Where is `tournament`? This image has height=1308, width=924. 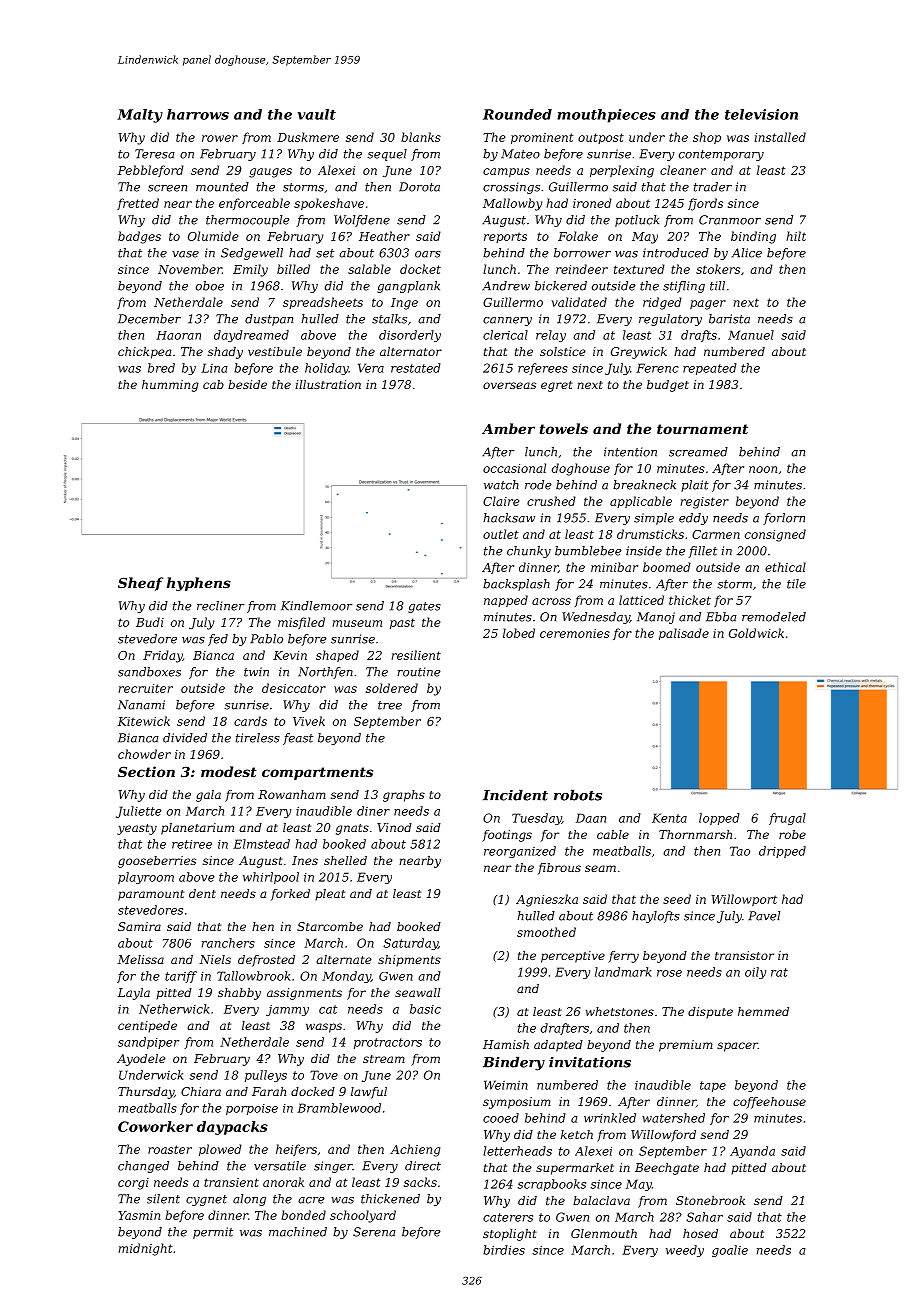
tournament is located at coordinates (702, 429).
